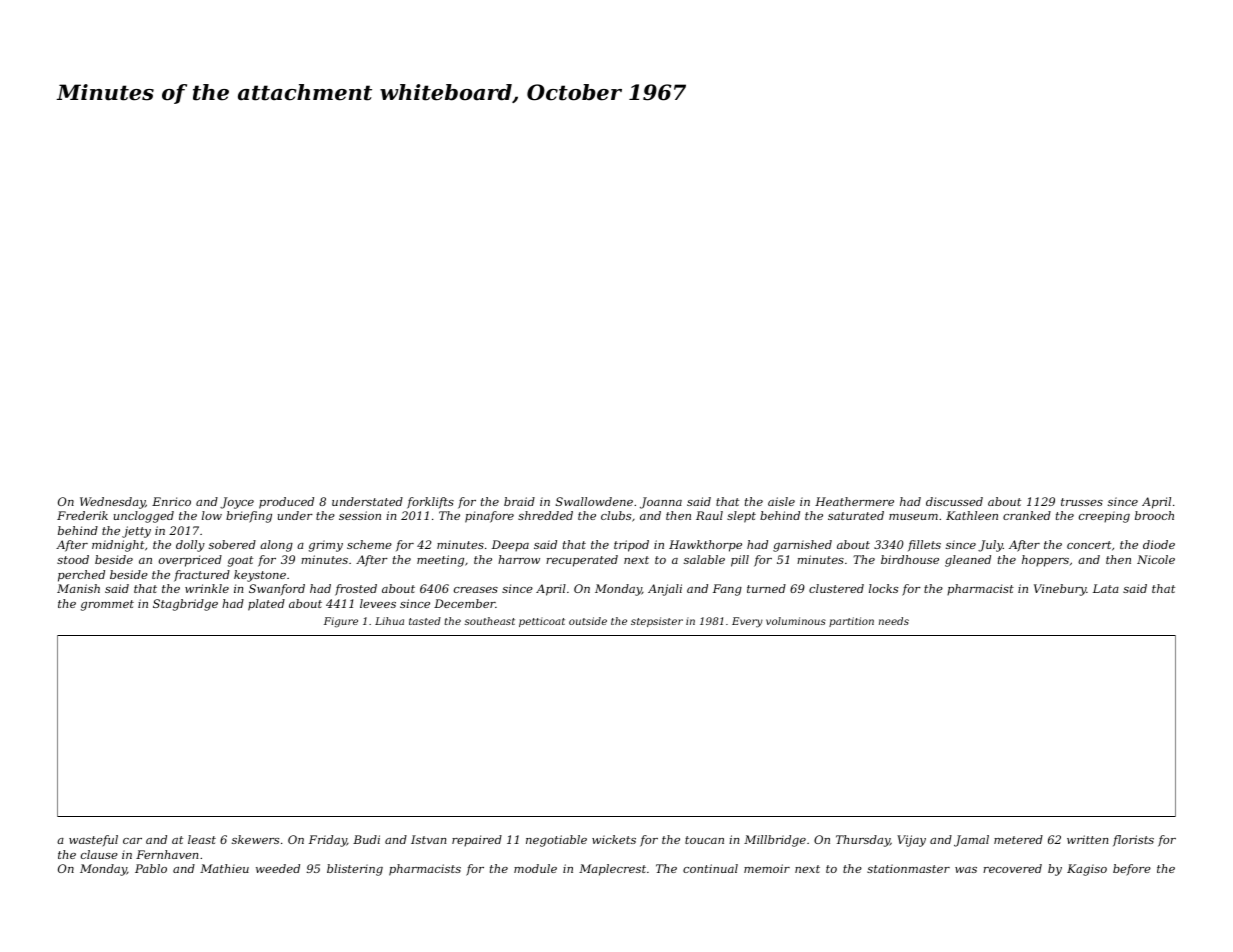  Describe the element at coordinates (255, 839) in the page. I see `skewers` at that location.
